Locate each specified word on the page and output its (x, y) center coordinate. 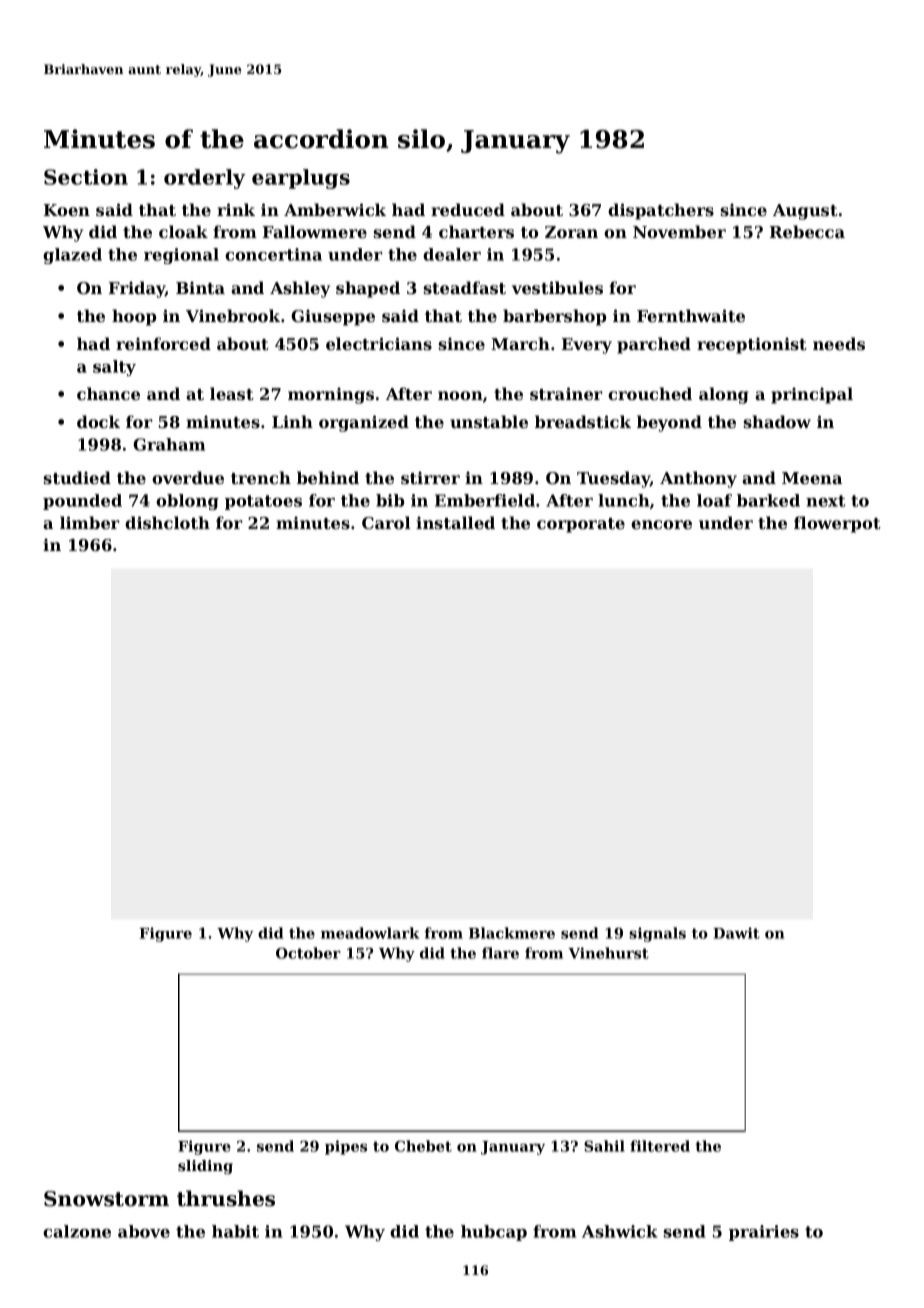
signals (657, 934)
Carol (386, 522)
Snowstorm (106, 1199)
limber (90, 522)
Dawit (736, 933)
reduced (468, 209)
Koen (67, 210)
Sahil (604, 1146)
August (805, 212)
